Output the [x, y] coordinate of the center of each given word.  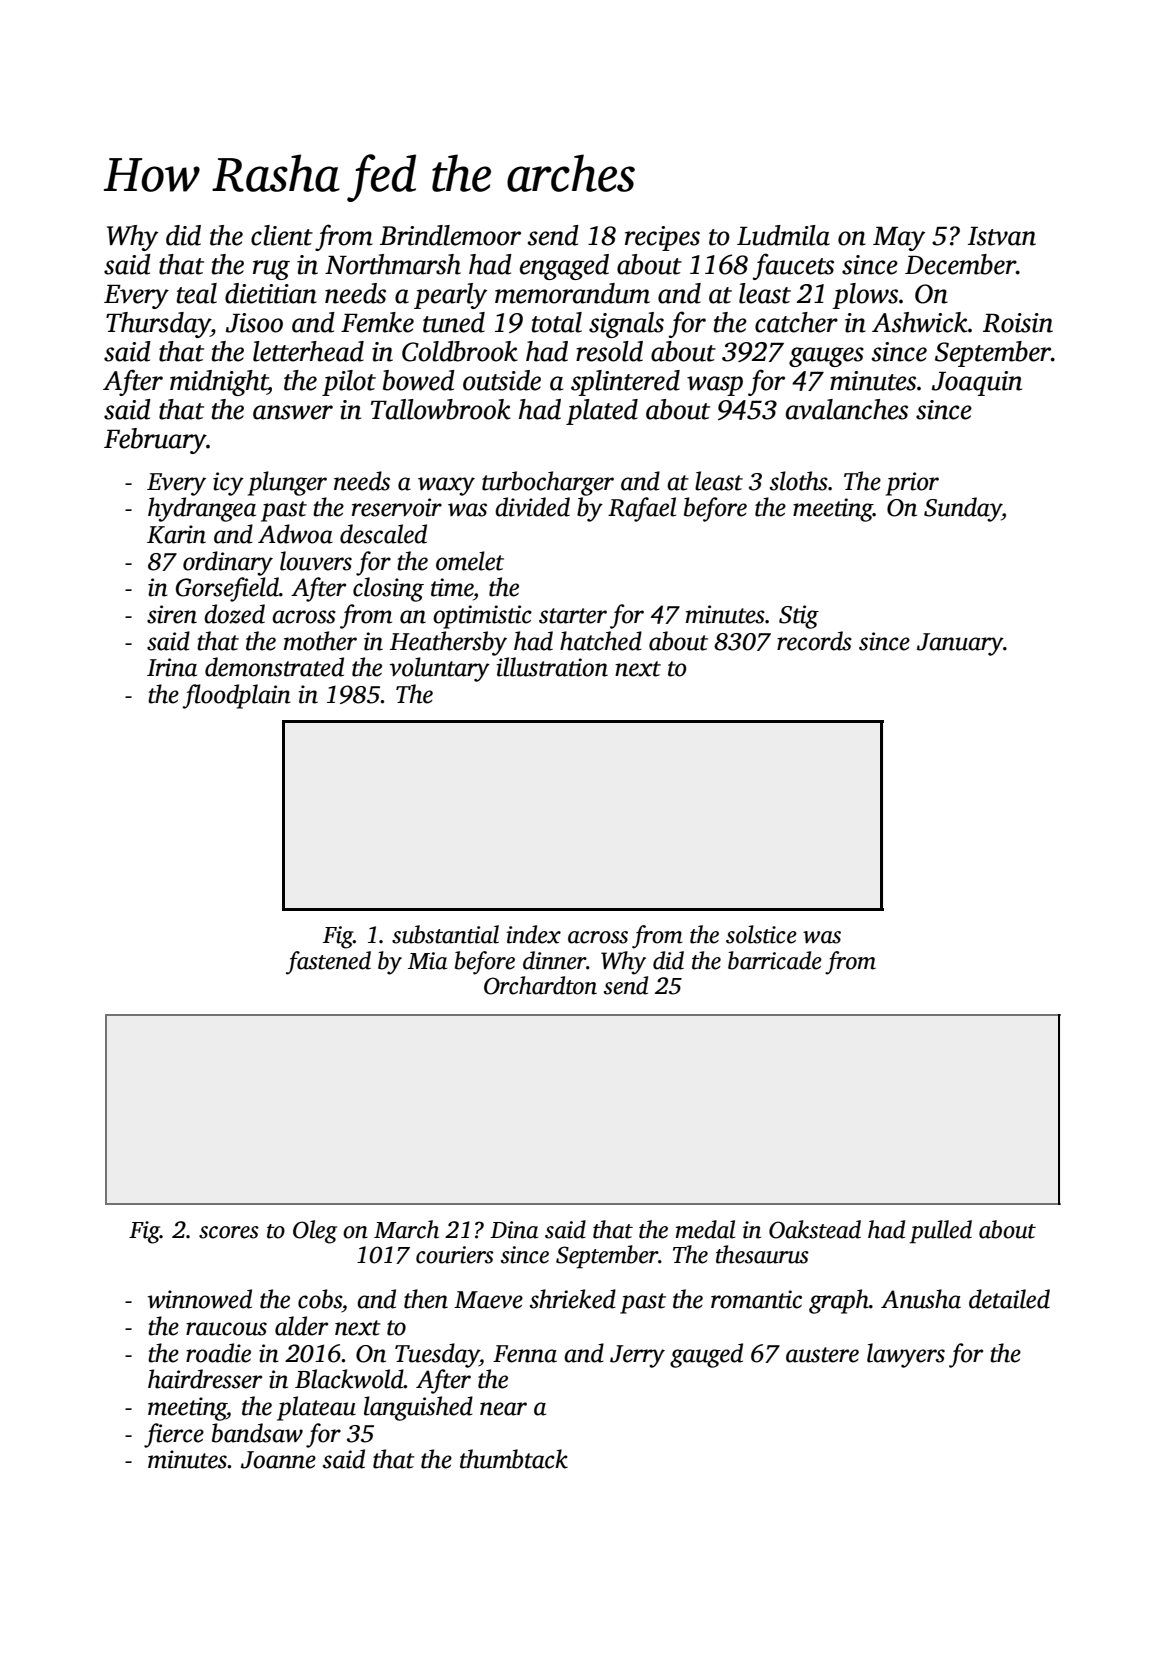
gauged [706, 1355]
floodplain [236, 696]
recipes [662, 238]
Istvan [1002, 236]
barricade [775, 960]
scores [229, 1232]
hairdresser [205, 1379]
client [282, 235]
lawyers [906, 1355]
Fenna [525, 1354]
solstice [761, 934]
